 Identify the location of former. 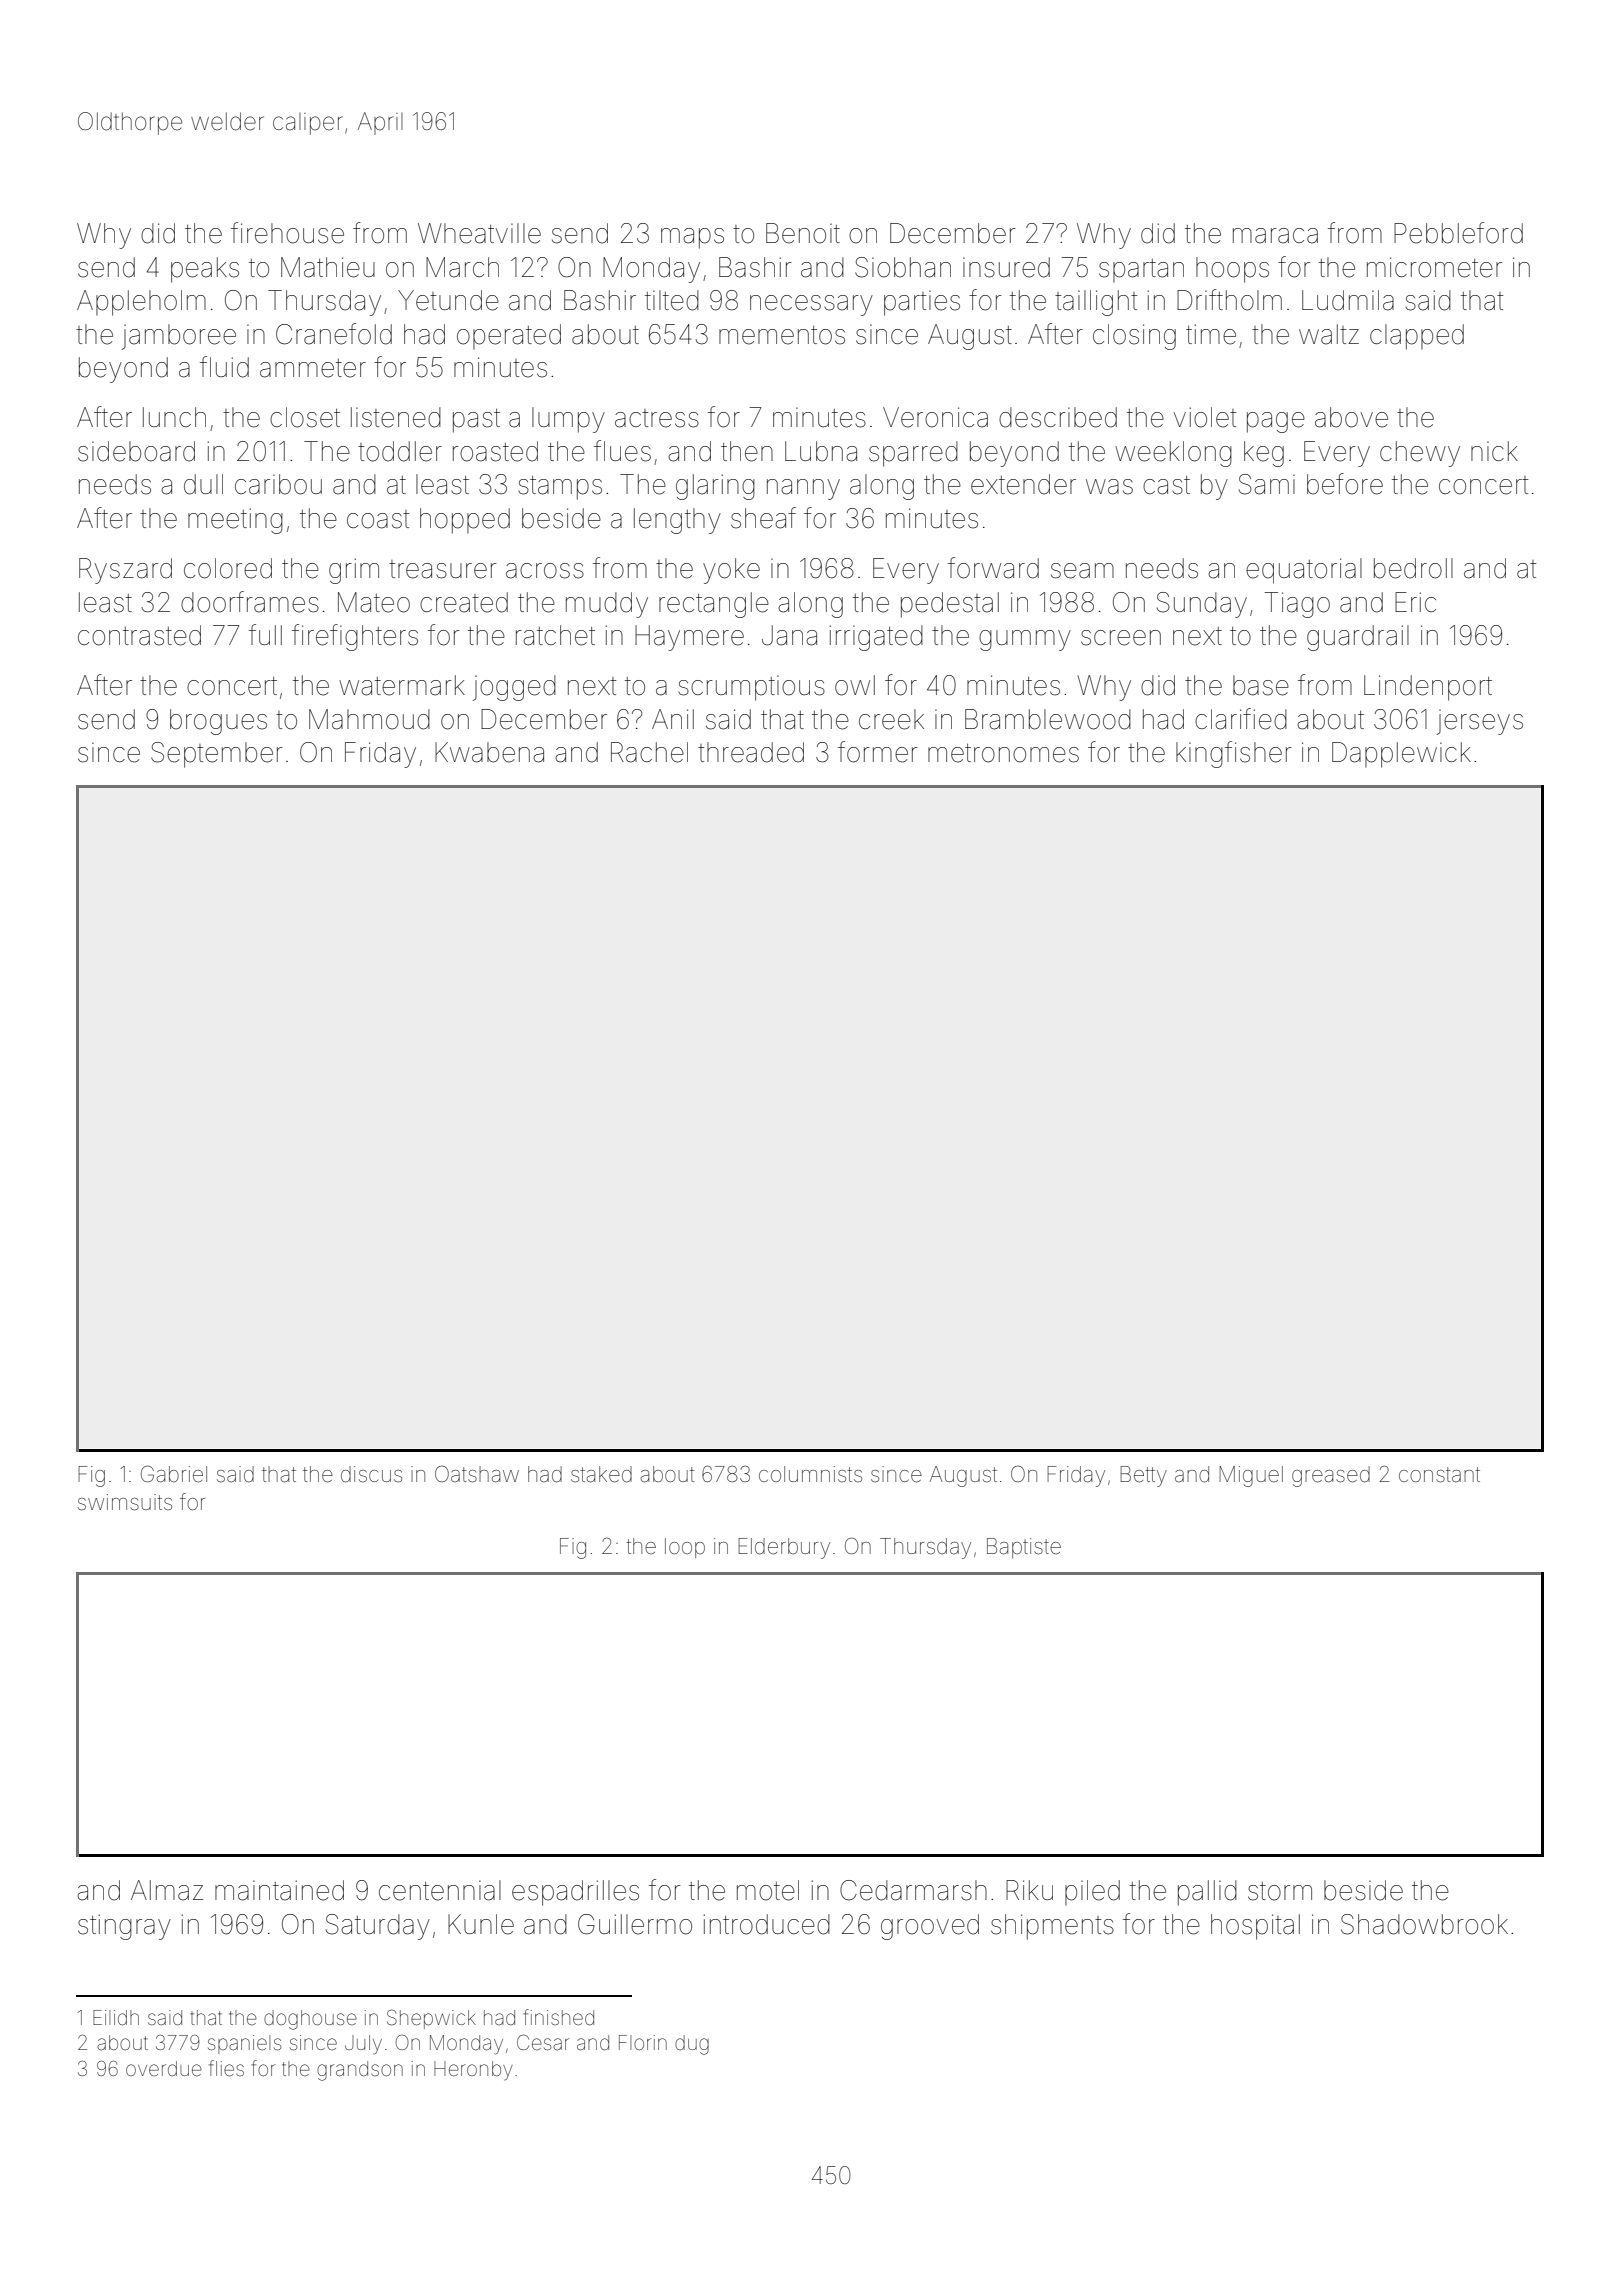
(878, 752).
